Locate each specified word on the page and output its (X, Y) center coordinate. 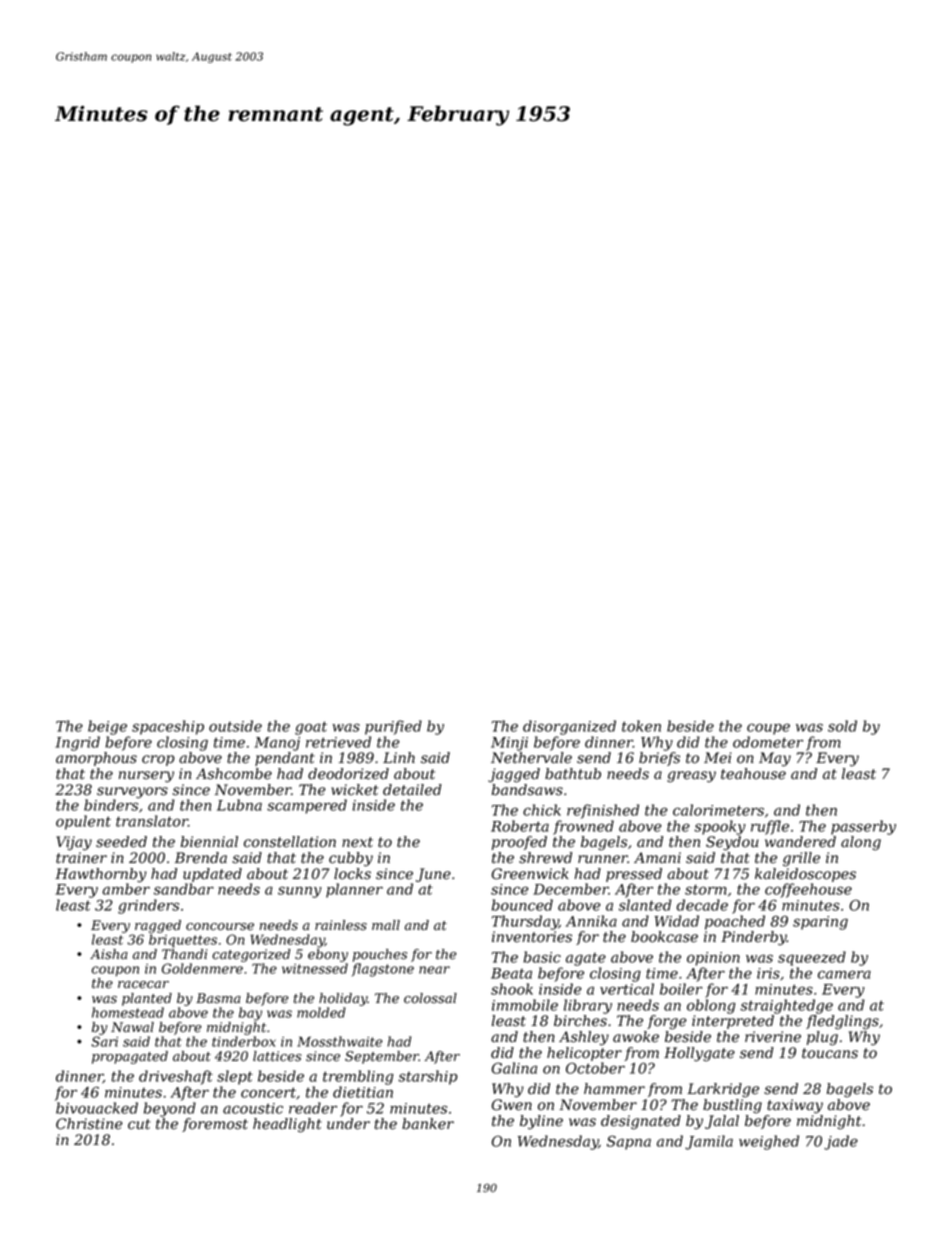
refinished (603, 811)
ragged (158, 926)
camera (844, 974)
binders (111, 805)
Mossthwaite (339, 1041)
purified (393, 727)
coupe (768, 729)
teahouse (753, 774)
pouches (380, 955)
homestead (128, 1012)
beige (107, 727)
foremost (215, 1125)
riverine (773, 1037)
